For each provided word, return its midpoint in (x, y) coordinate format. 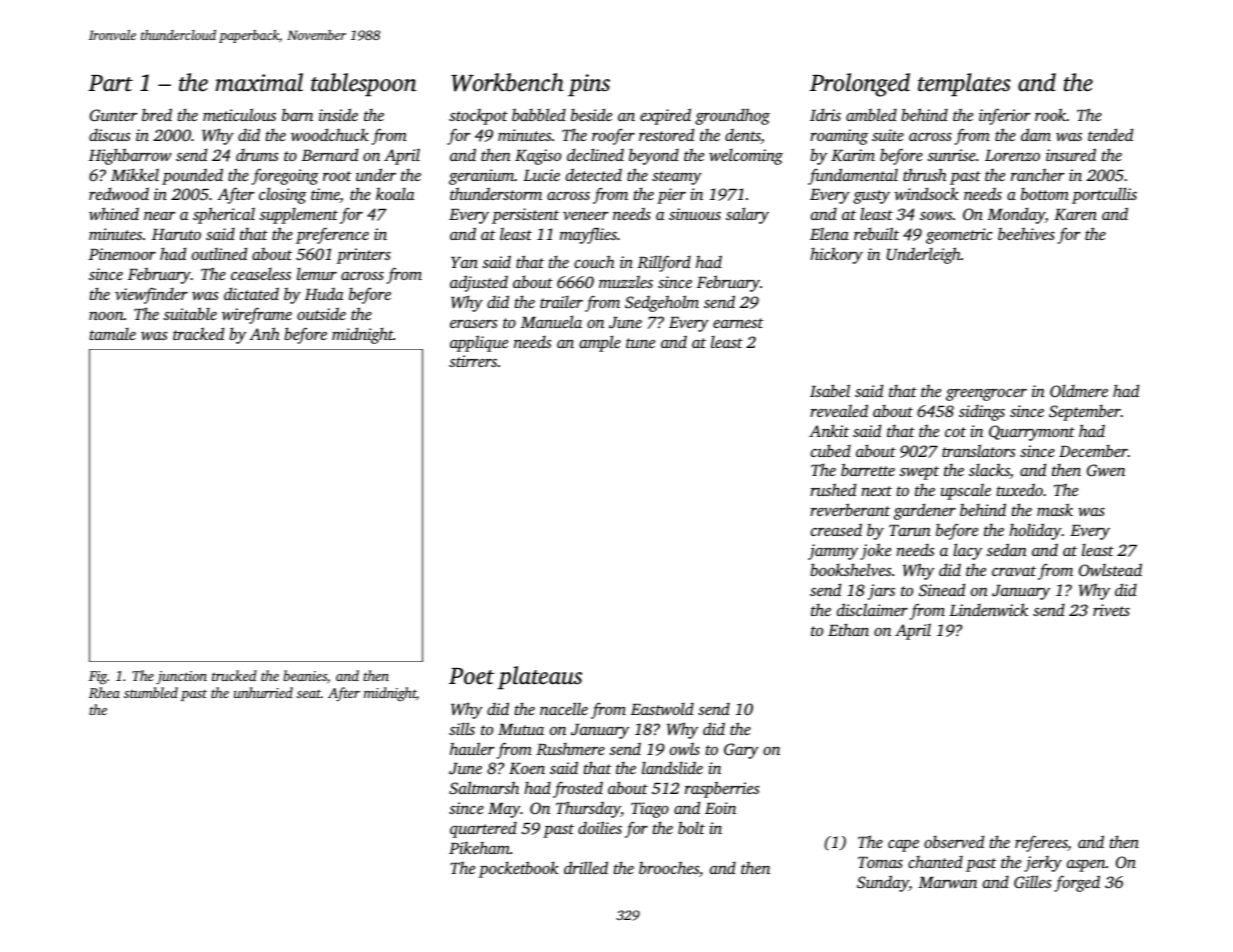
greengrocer (986, 395)
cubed (831, 450)
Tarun (910, 530)
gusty (871, 197)
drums (257, 155)
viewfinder (151, 295)
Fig (98, 678)
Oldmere (1079, 391)
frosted (578, 789)
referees (1041, 843)
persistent (525, 216)
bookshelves (850, 569)
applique (479, 343)
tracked (198, 333)
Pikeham (479, 848)
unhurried (263, 692)
